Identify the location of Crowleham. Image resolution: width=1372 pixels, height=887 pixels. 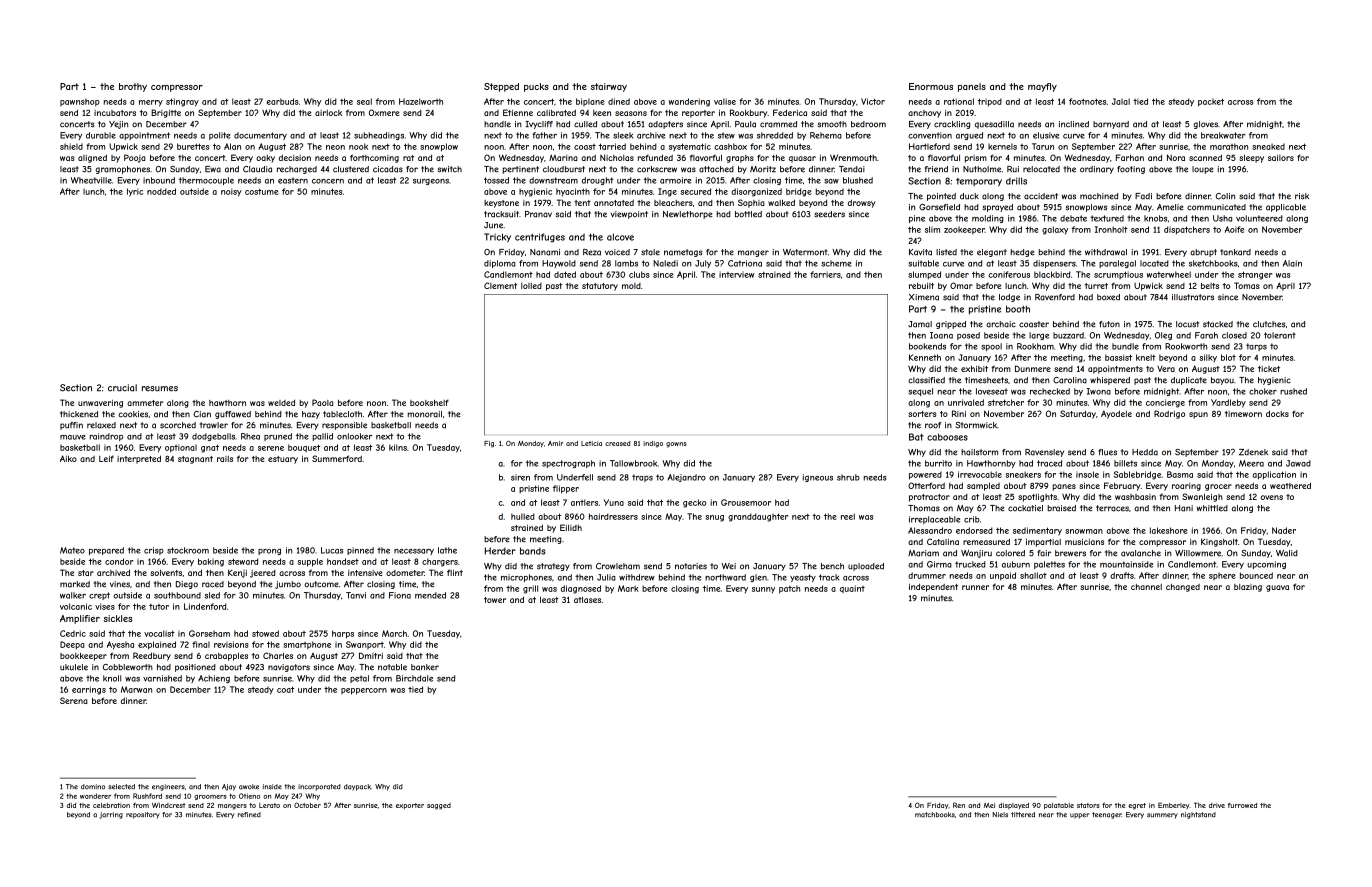
(618, 566).
